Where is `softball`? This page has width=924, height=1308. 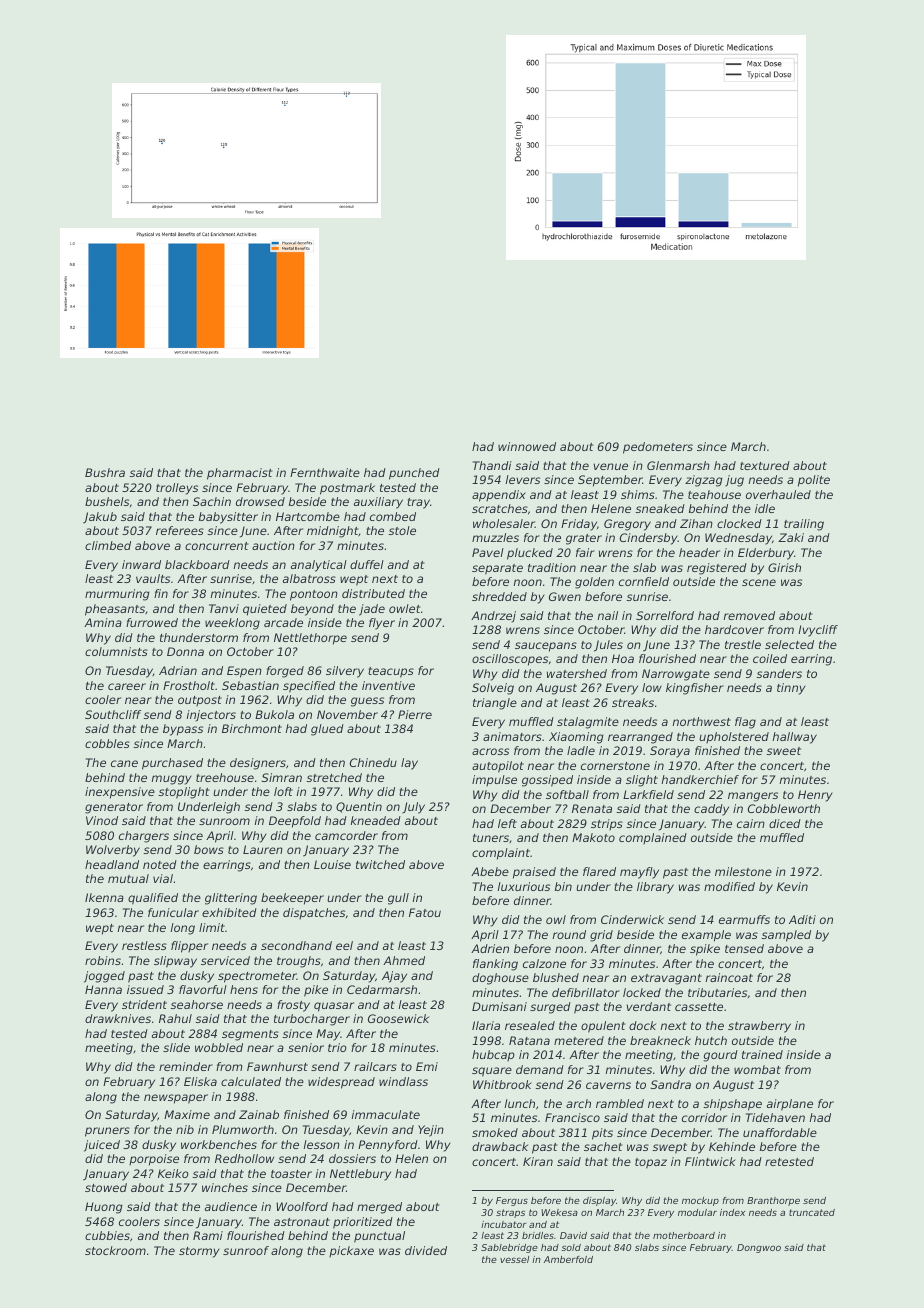 softball is located at coordinates (567, 794).
